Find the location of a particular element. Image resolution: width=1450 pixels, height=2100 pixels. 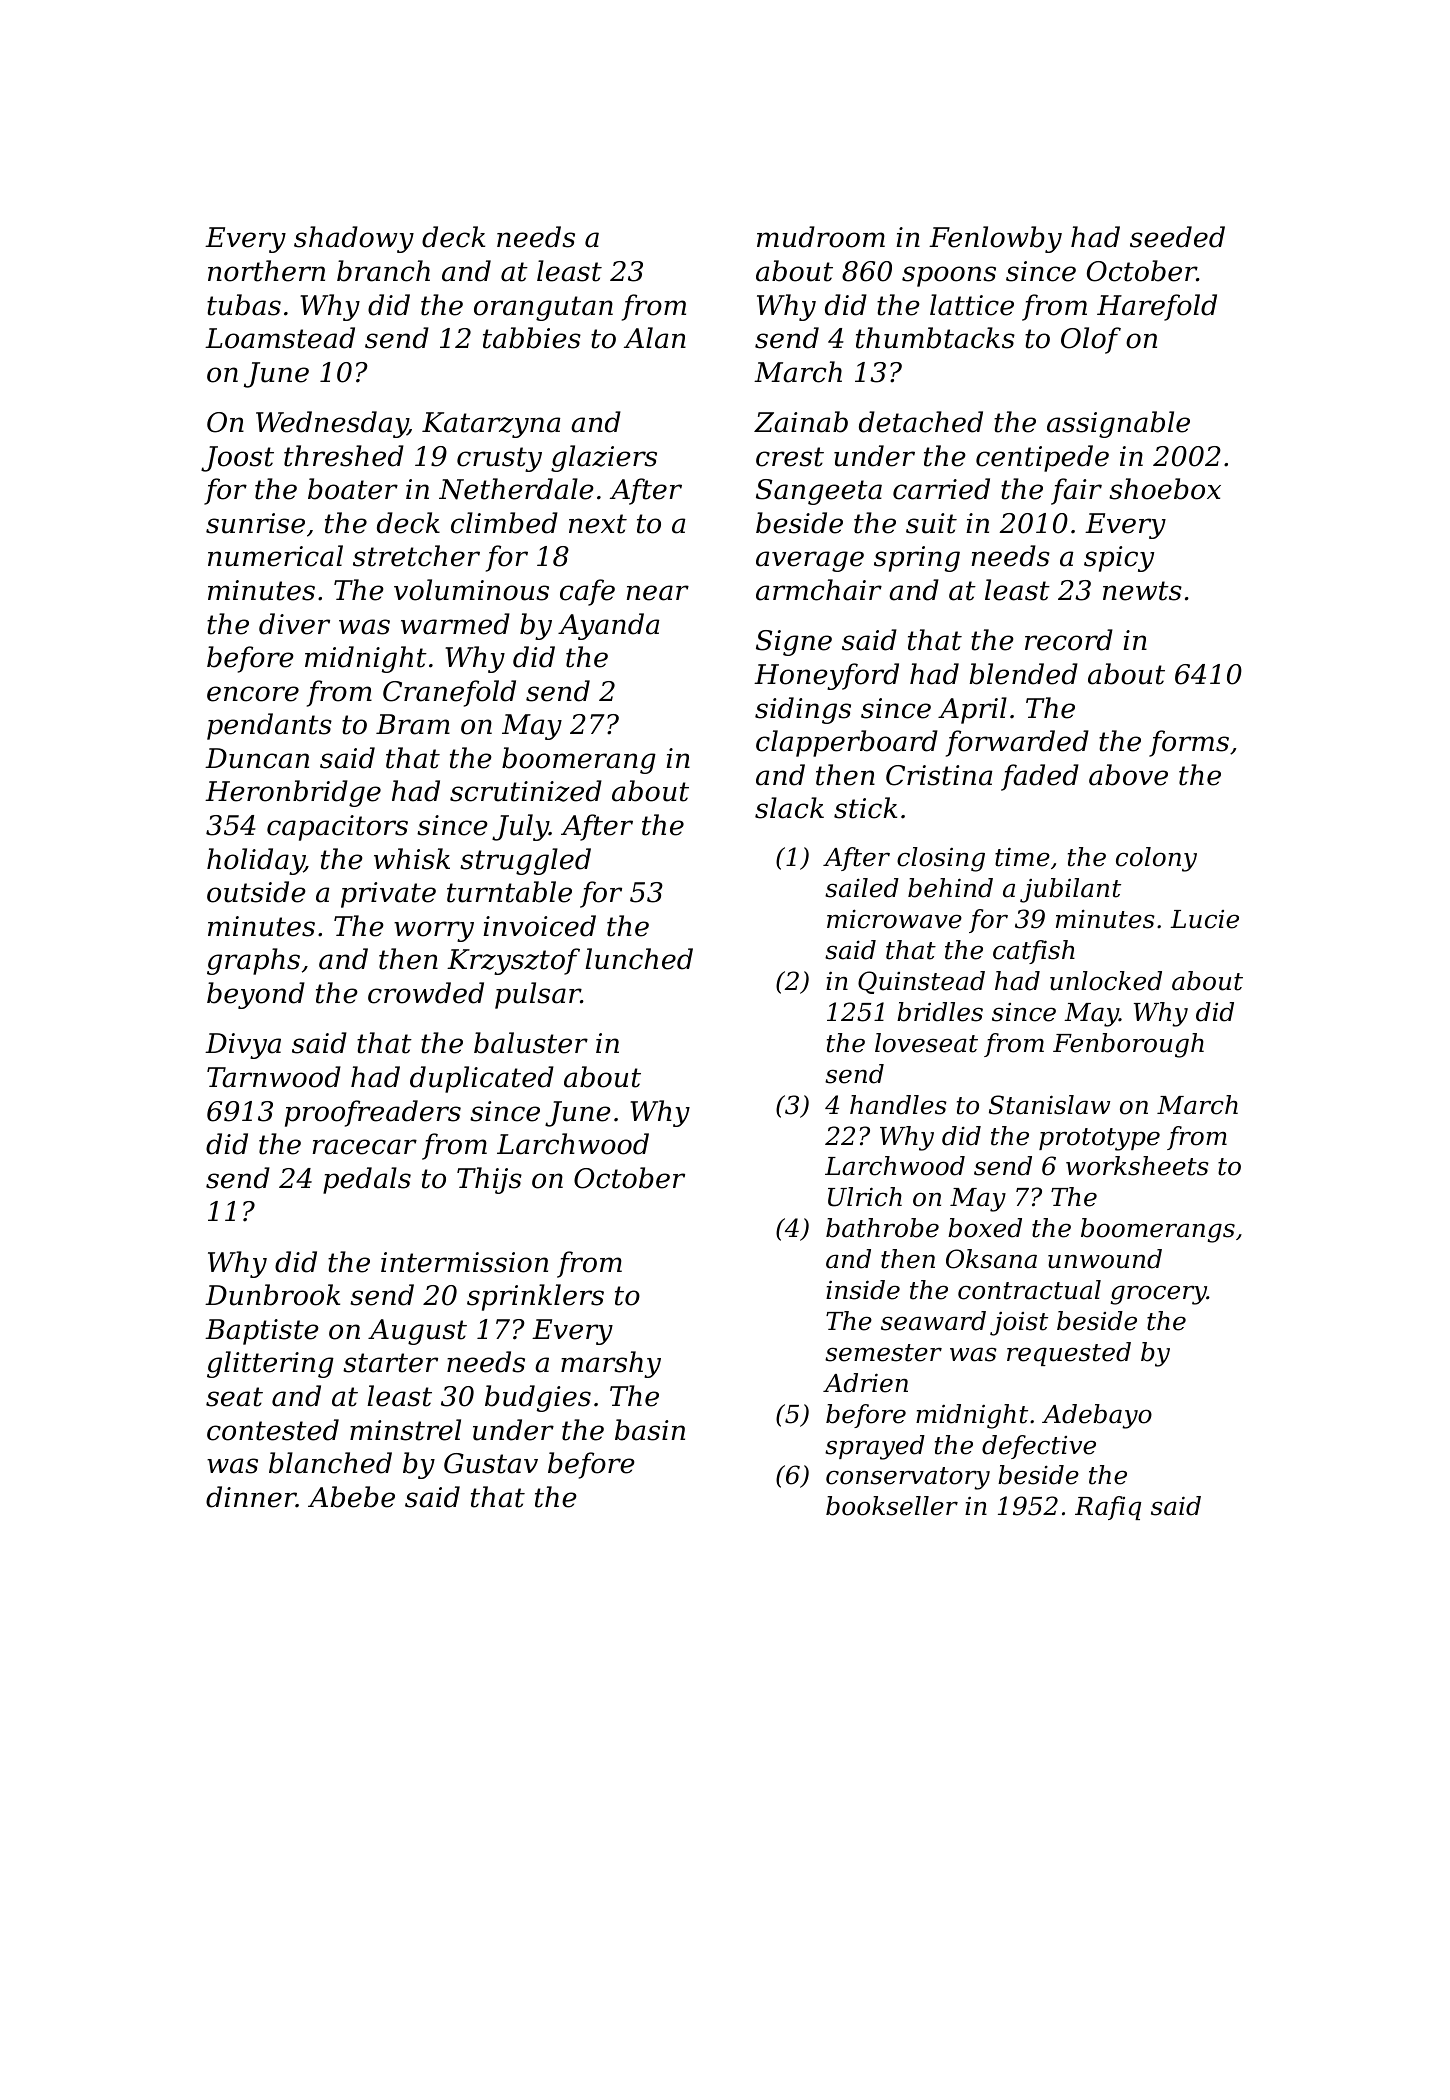

shadowy is located at coordinates (354, 239).
